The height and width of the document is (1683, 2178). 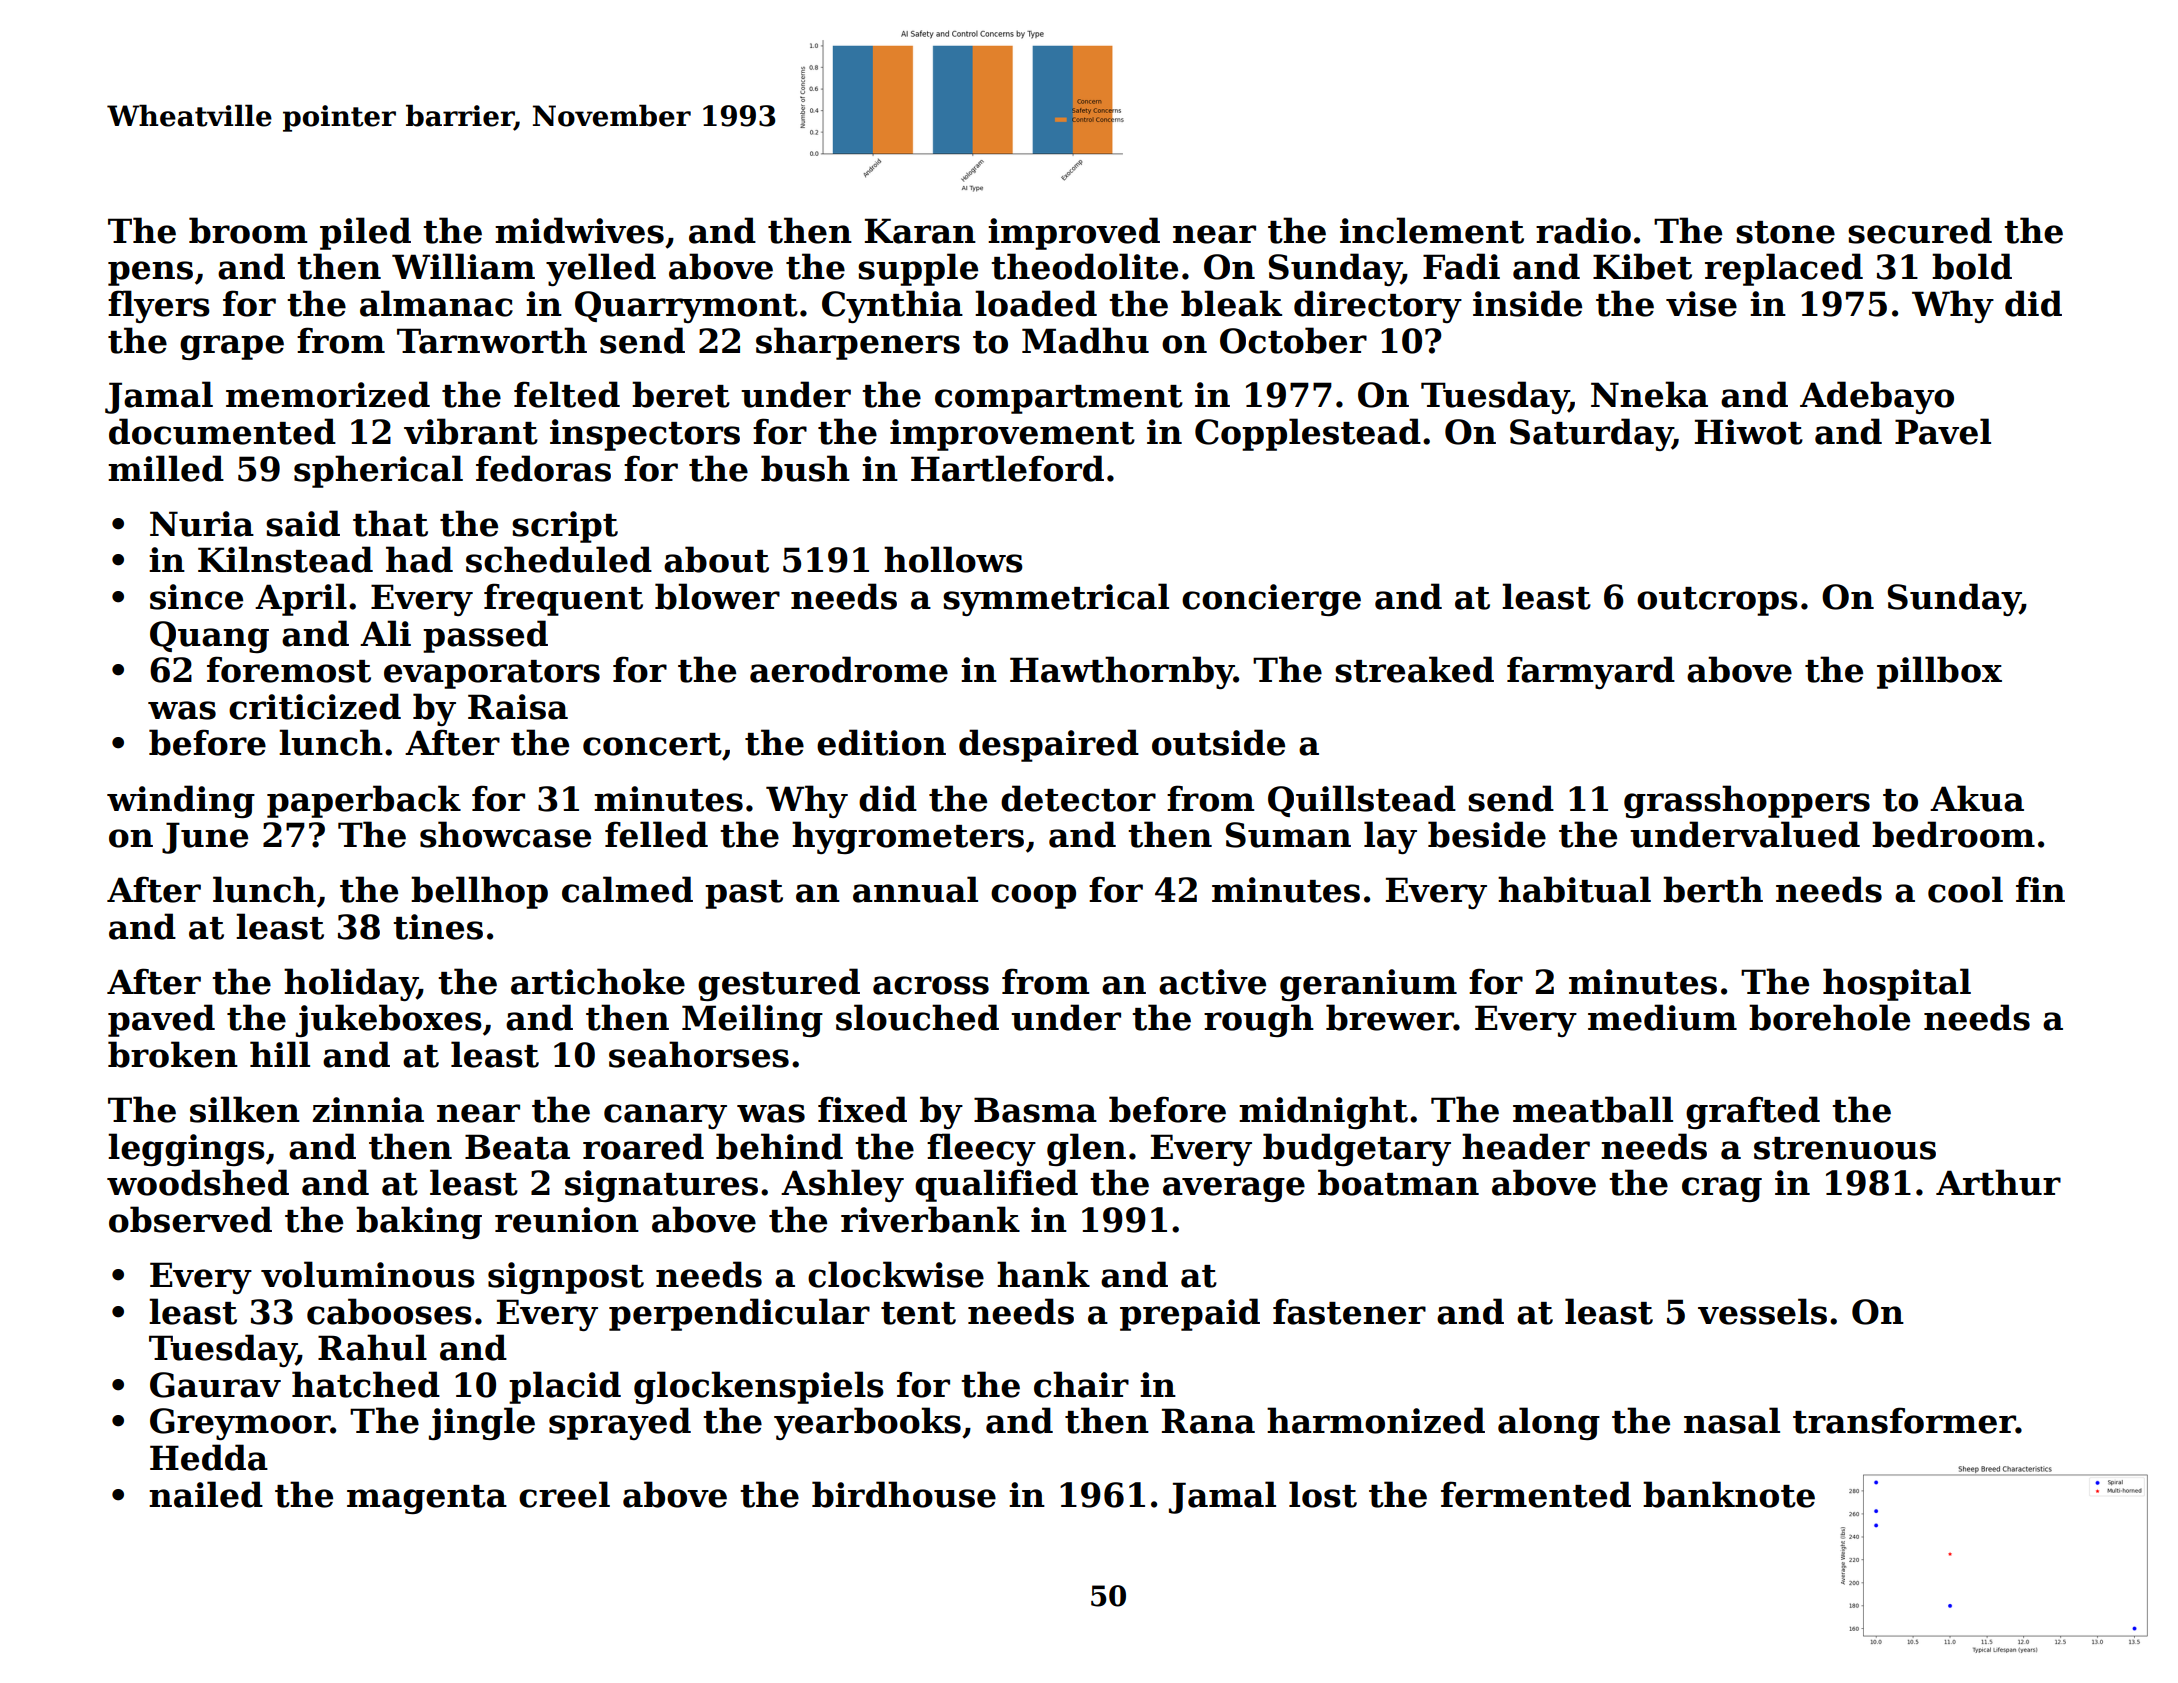 I want to click on medium, so click(x=1662, y=1017).
